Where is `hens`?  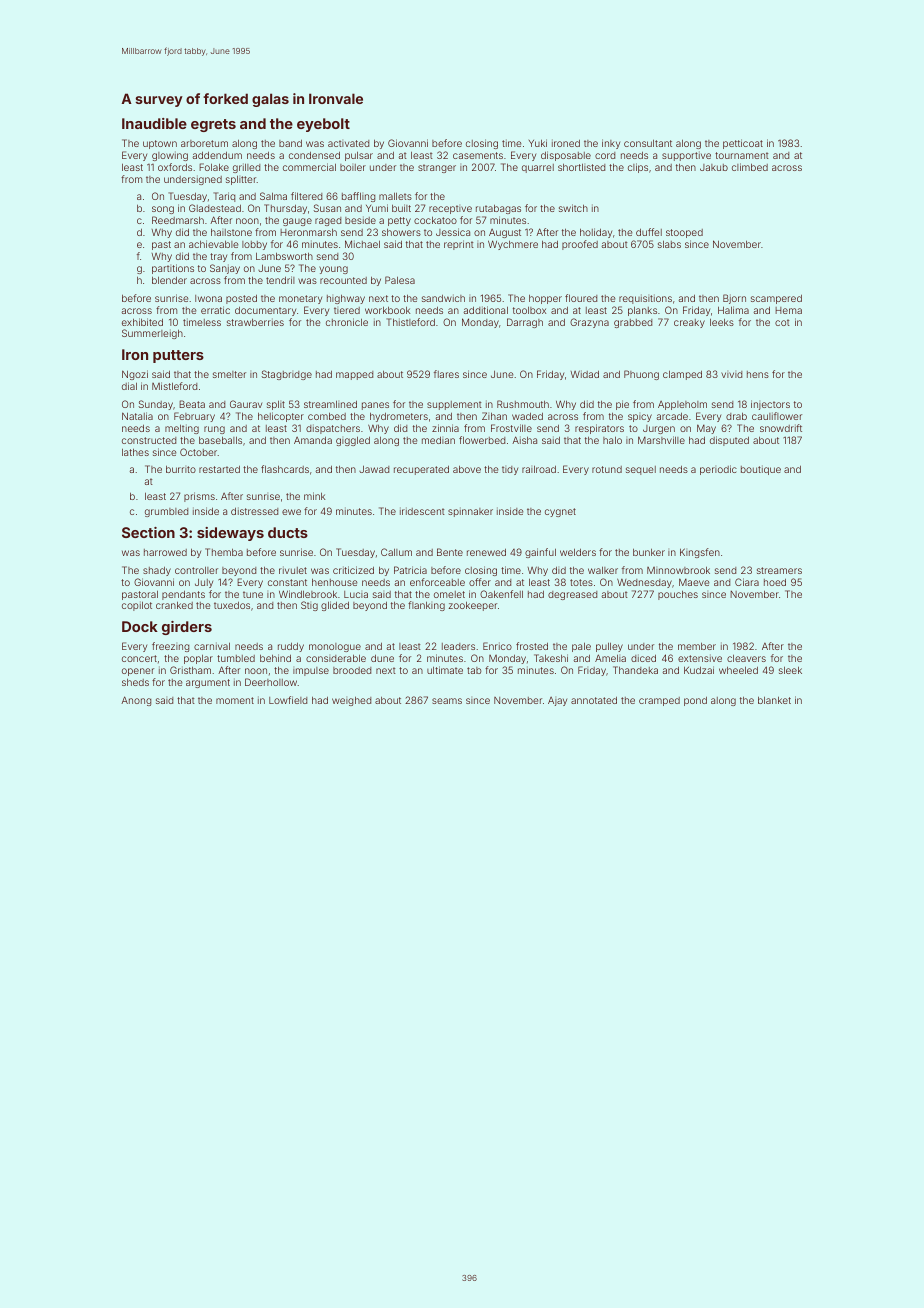 hens is located at coordinates (758, 374).
